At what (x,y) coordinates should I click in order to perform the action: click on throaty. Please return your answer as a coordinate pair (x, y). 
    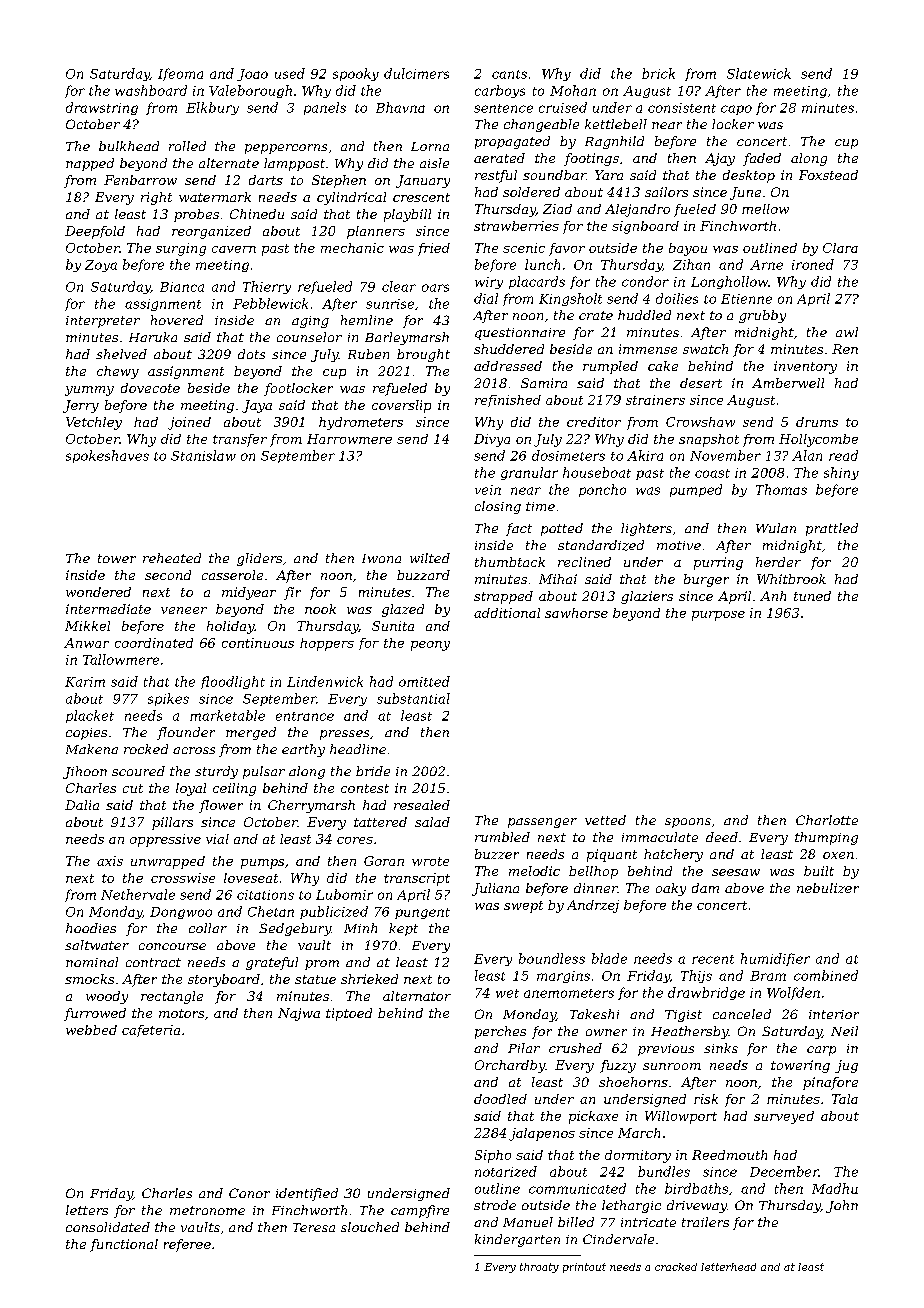
    Looking at the image, I should click on (539, 1268).
